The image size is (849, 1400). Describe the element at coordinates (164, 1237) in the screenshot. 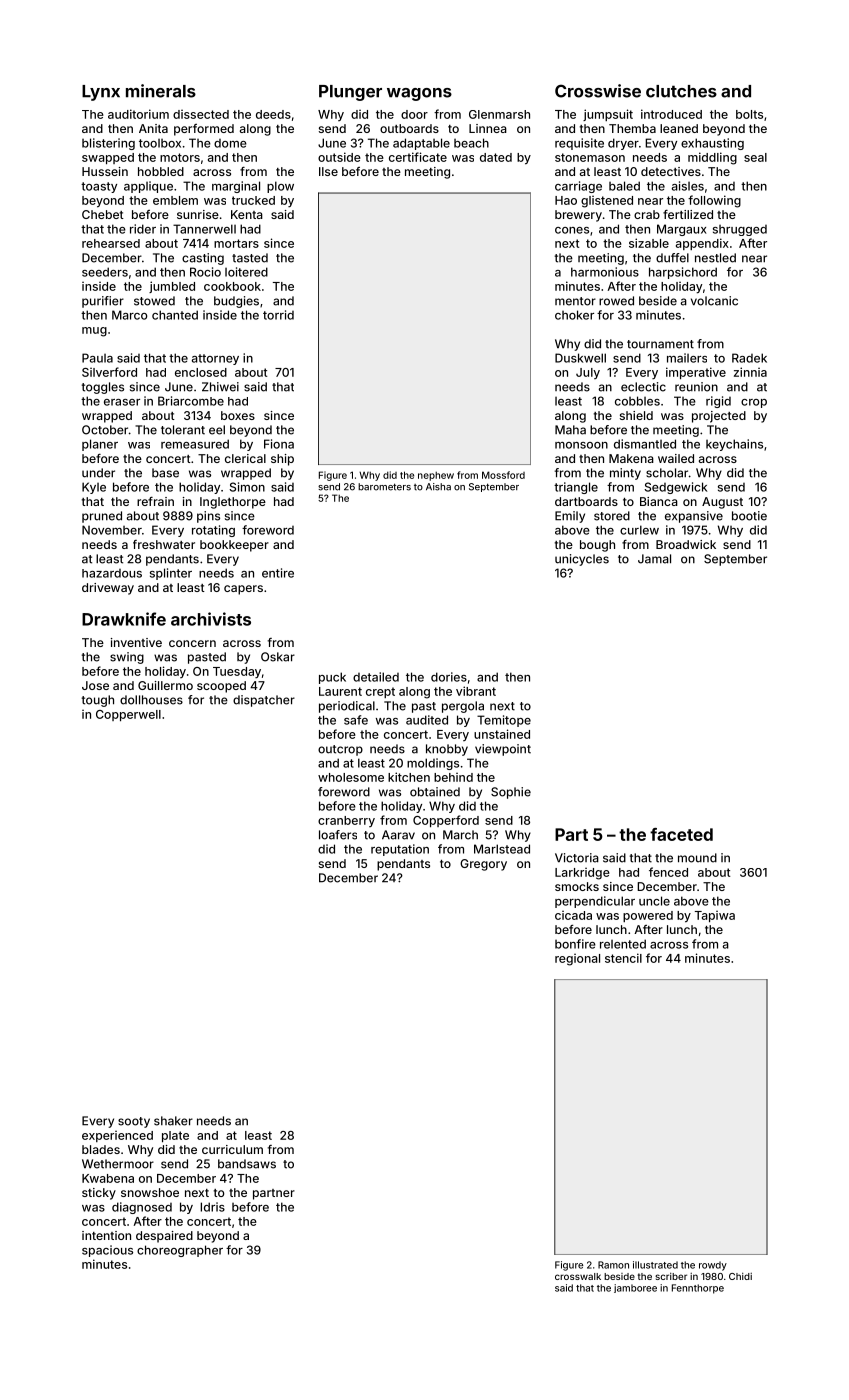

I see `despaired` at that location.
